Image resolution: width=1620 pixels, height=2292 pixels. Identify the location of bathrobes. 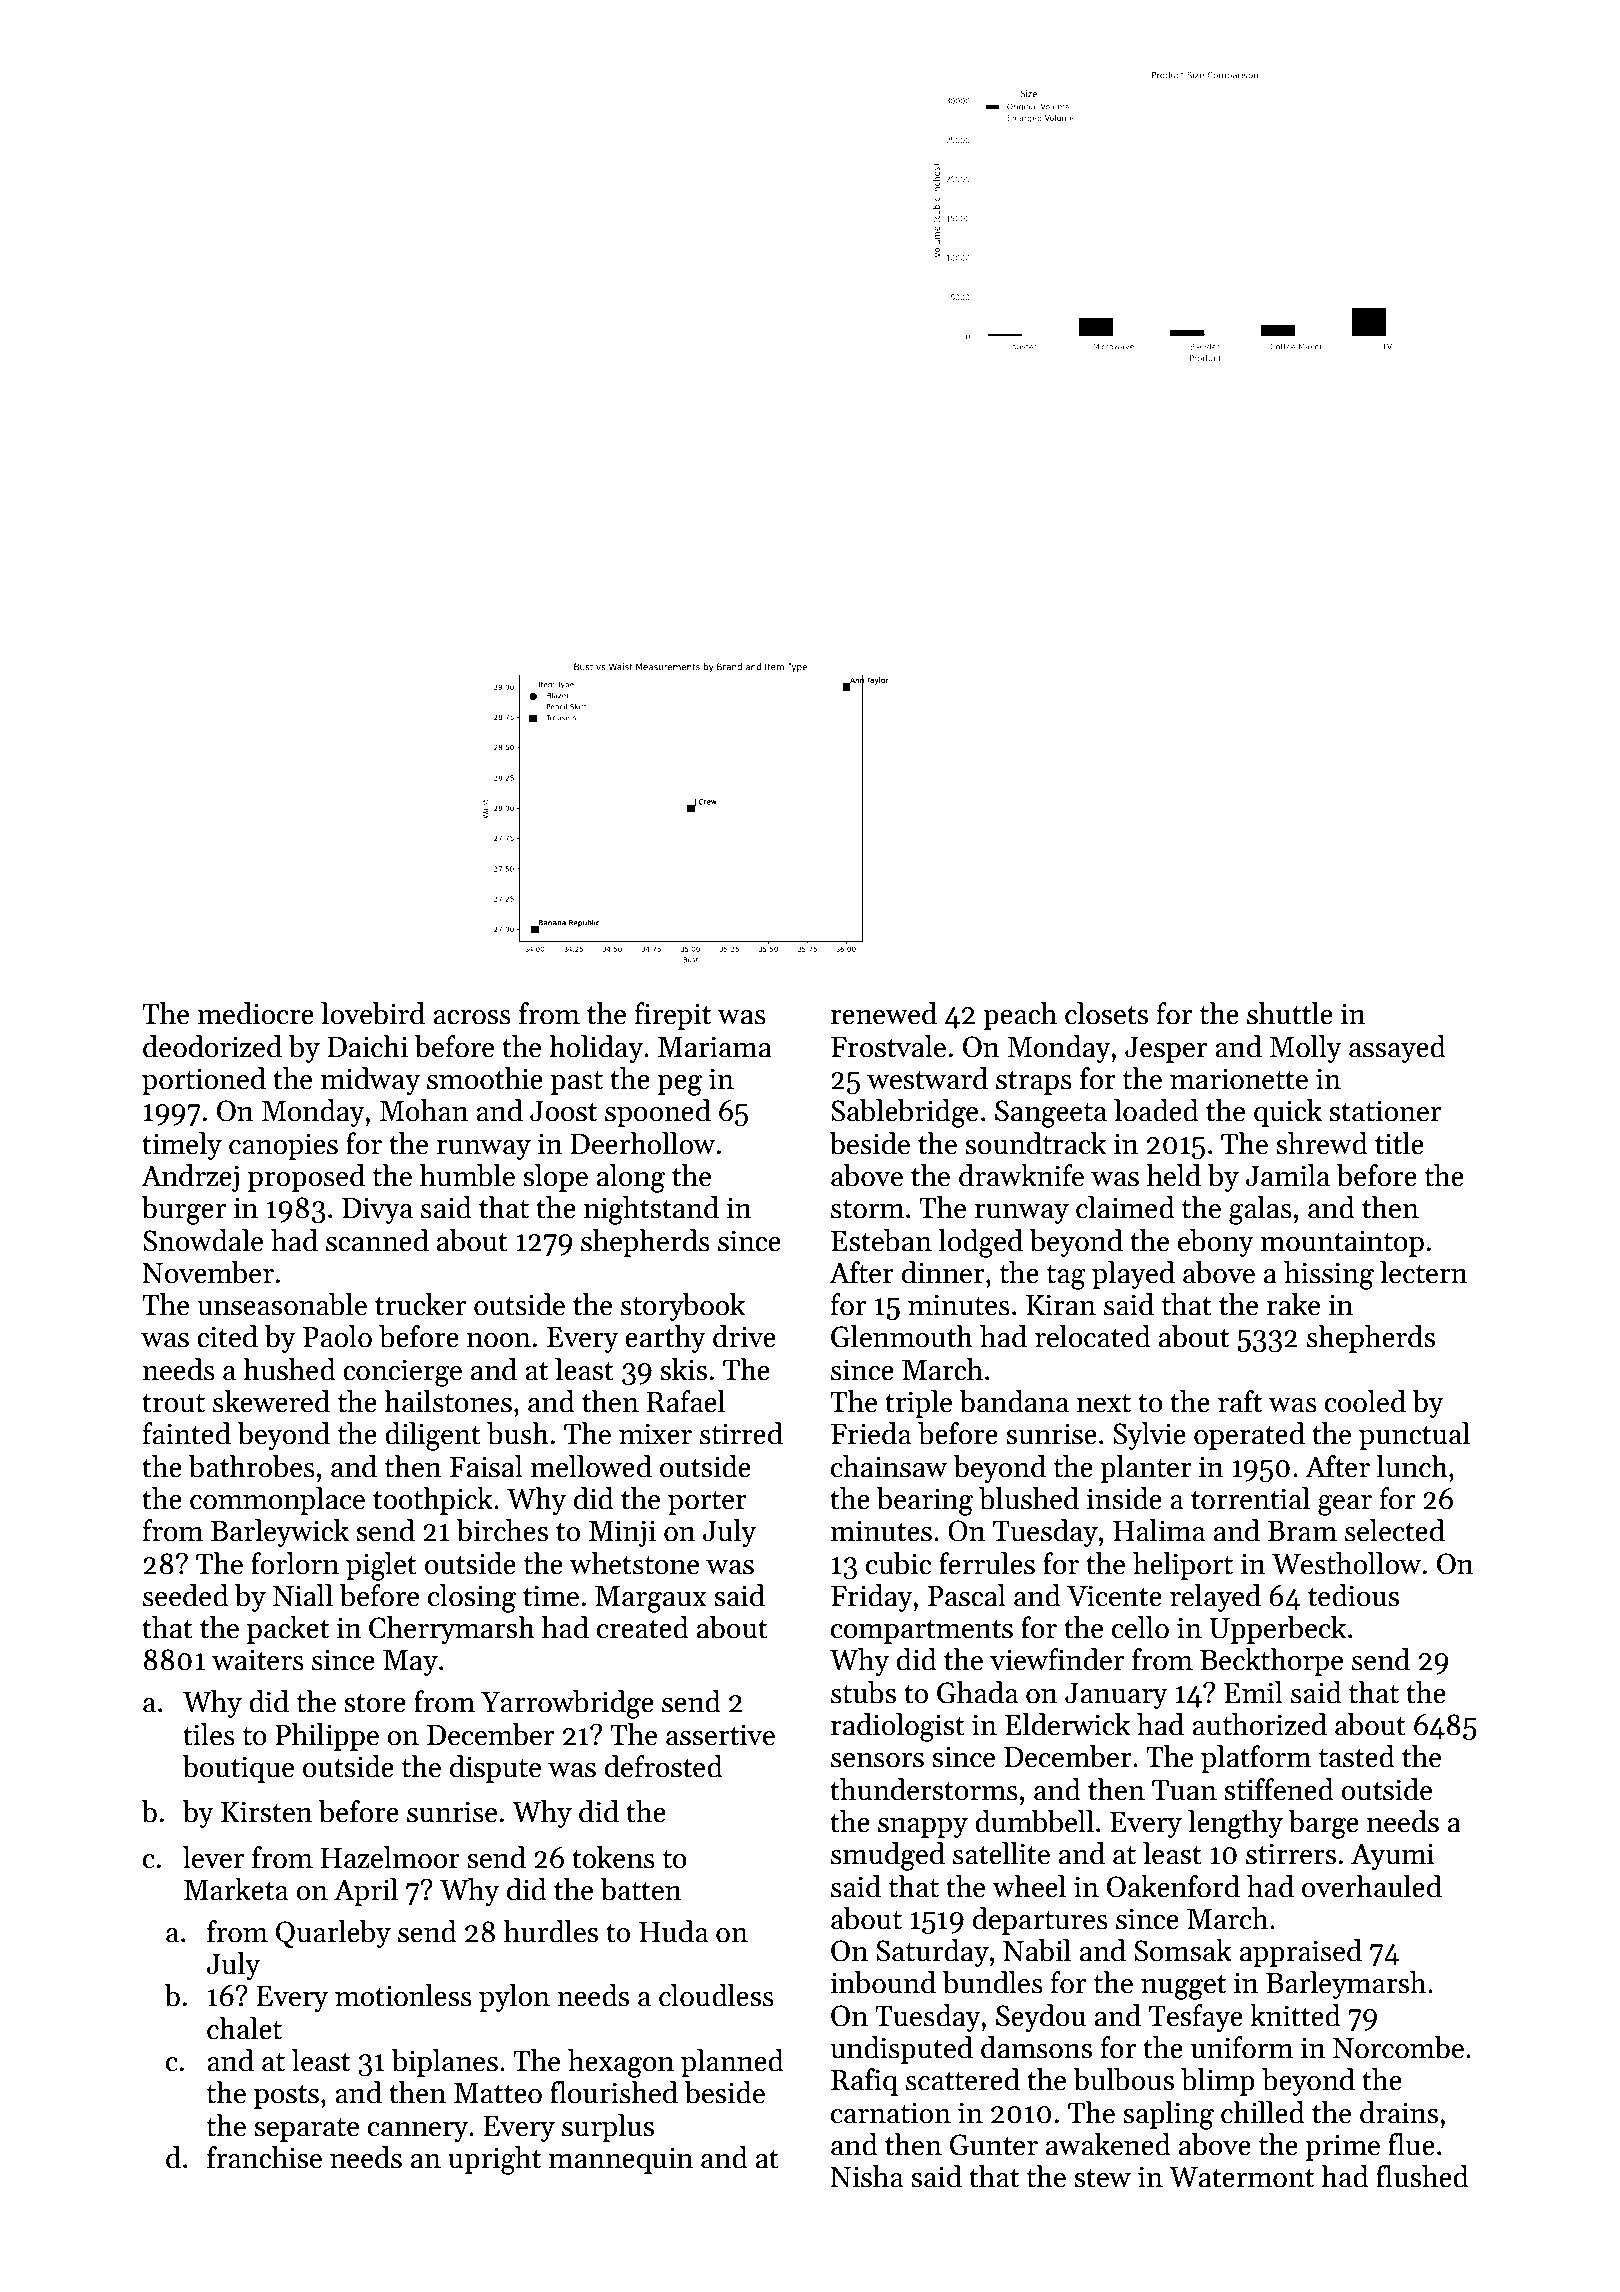
(252, 1466).
